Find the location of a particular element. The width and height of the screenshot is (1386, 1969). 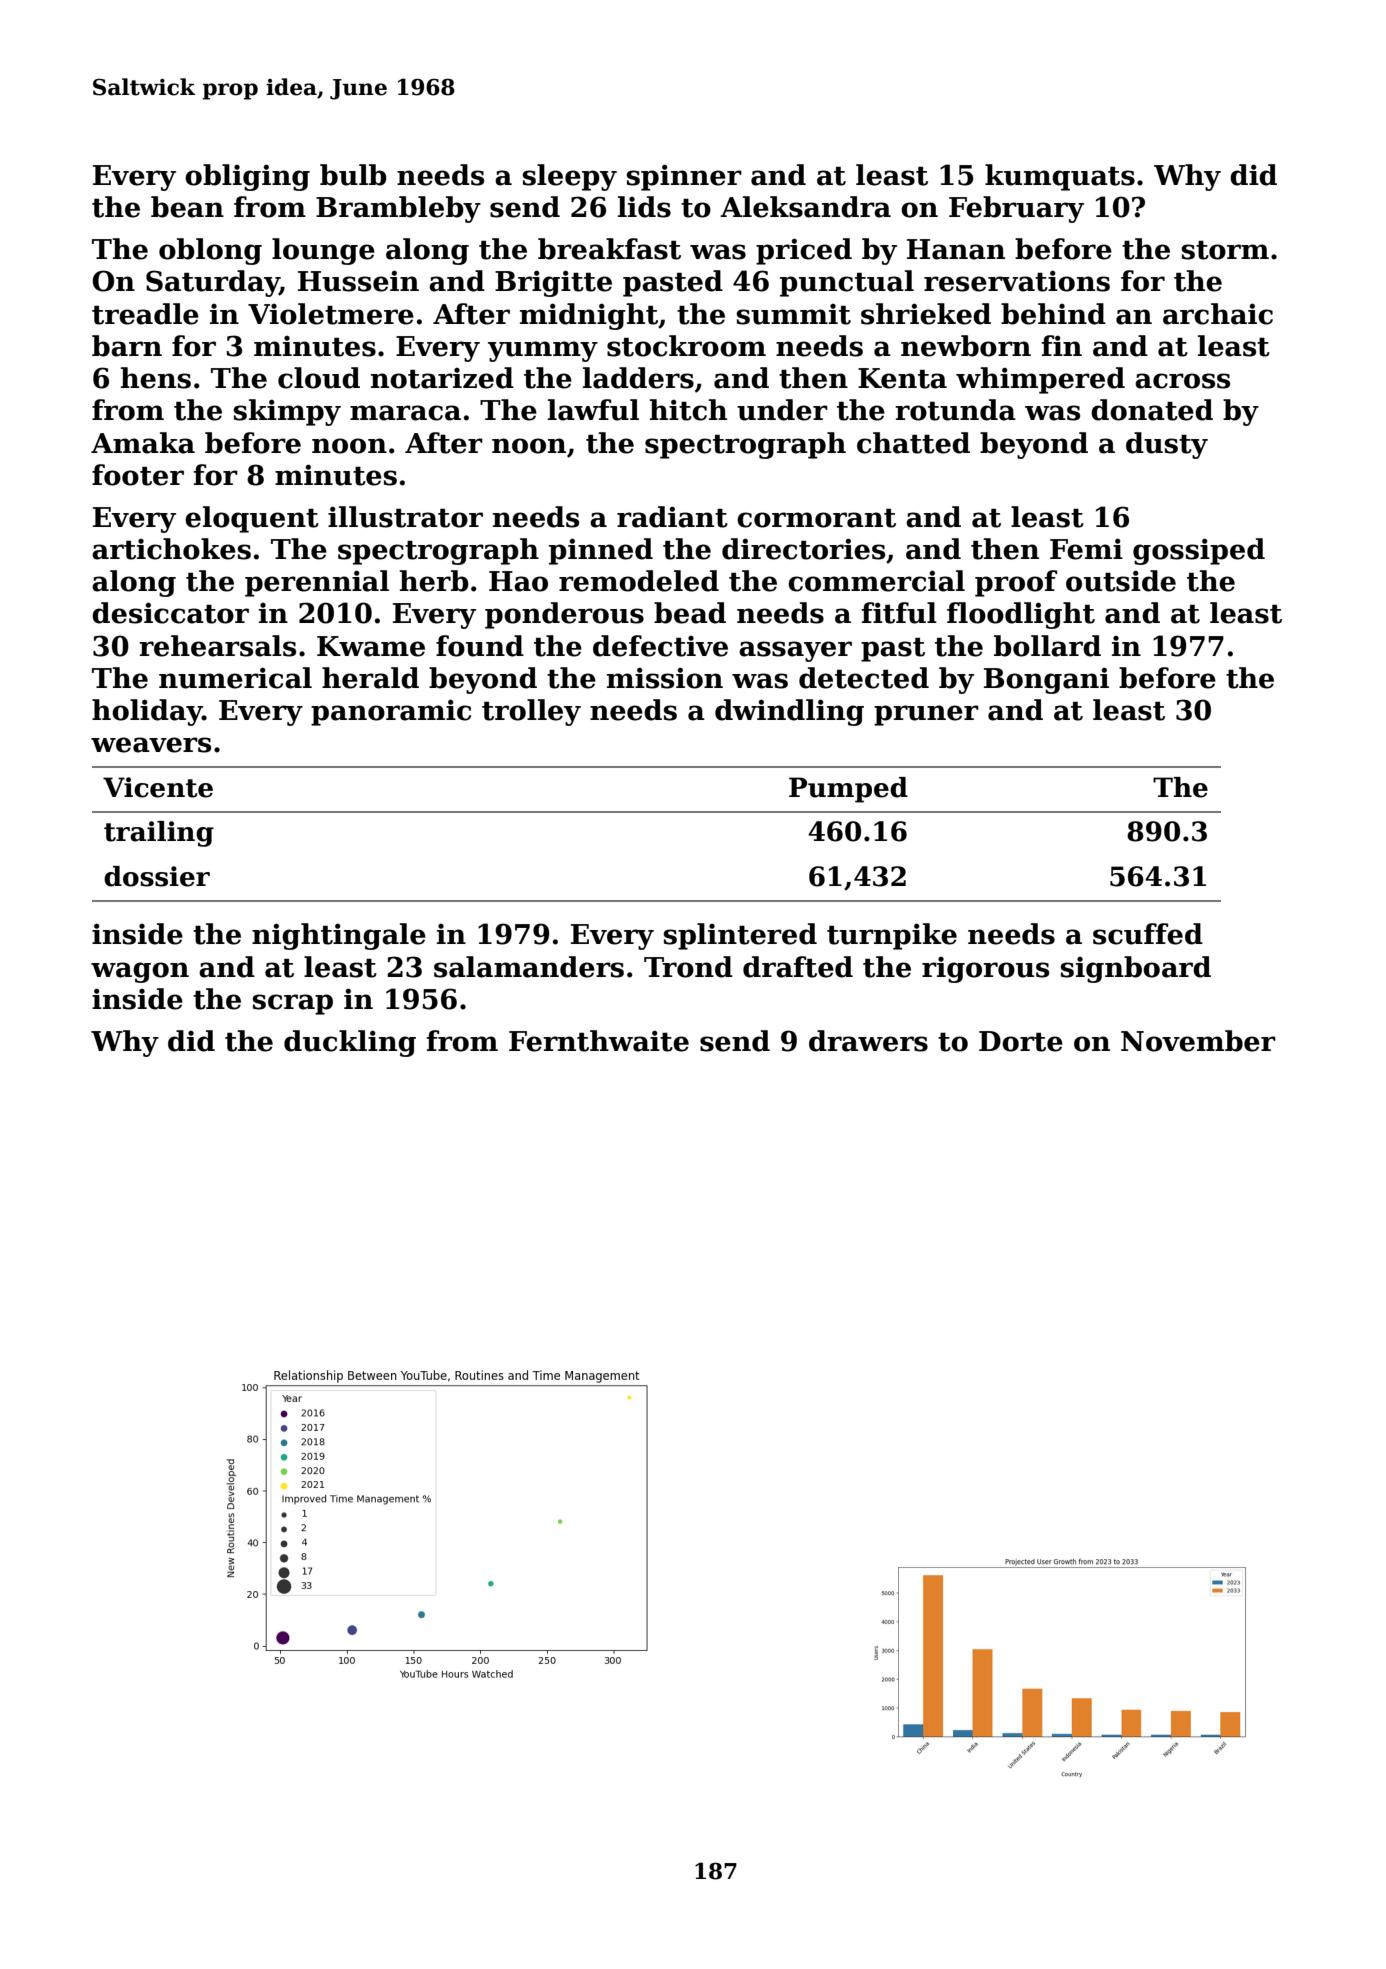

Kenta is located at coordinates (902, 378).
